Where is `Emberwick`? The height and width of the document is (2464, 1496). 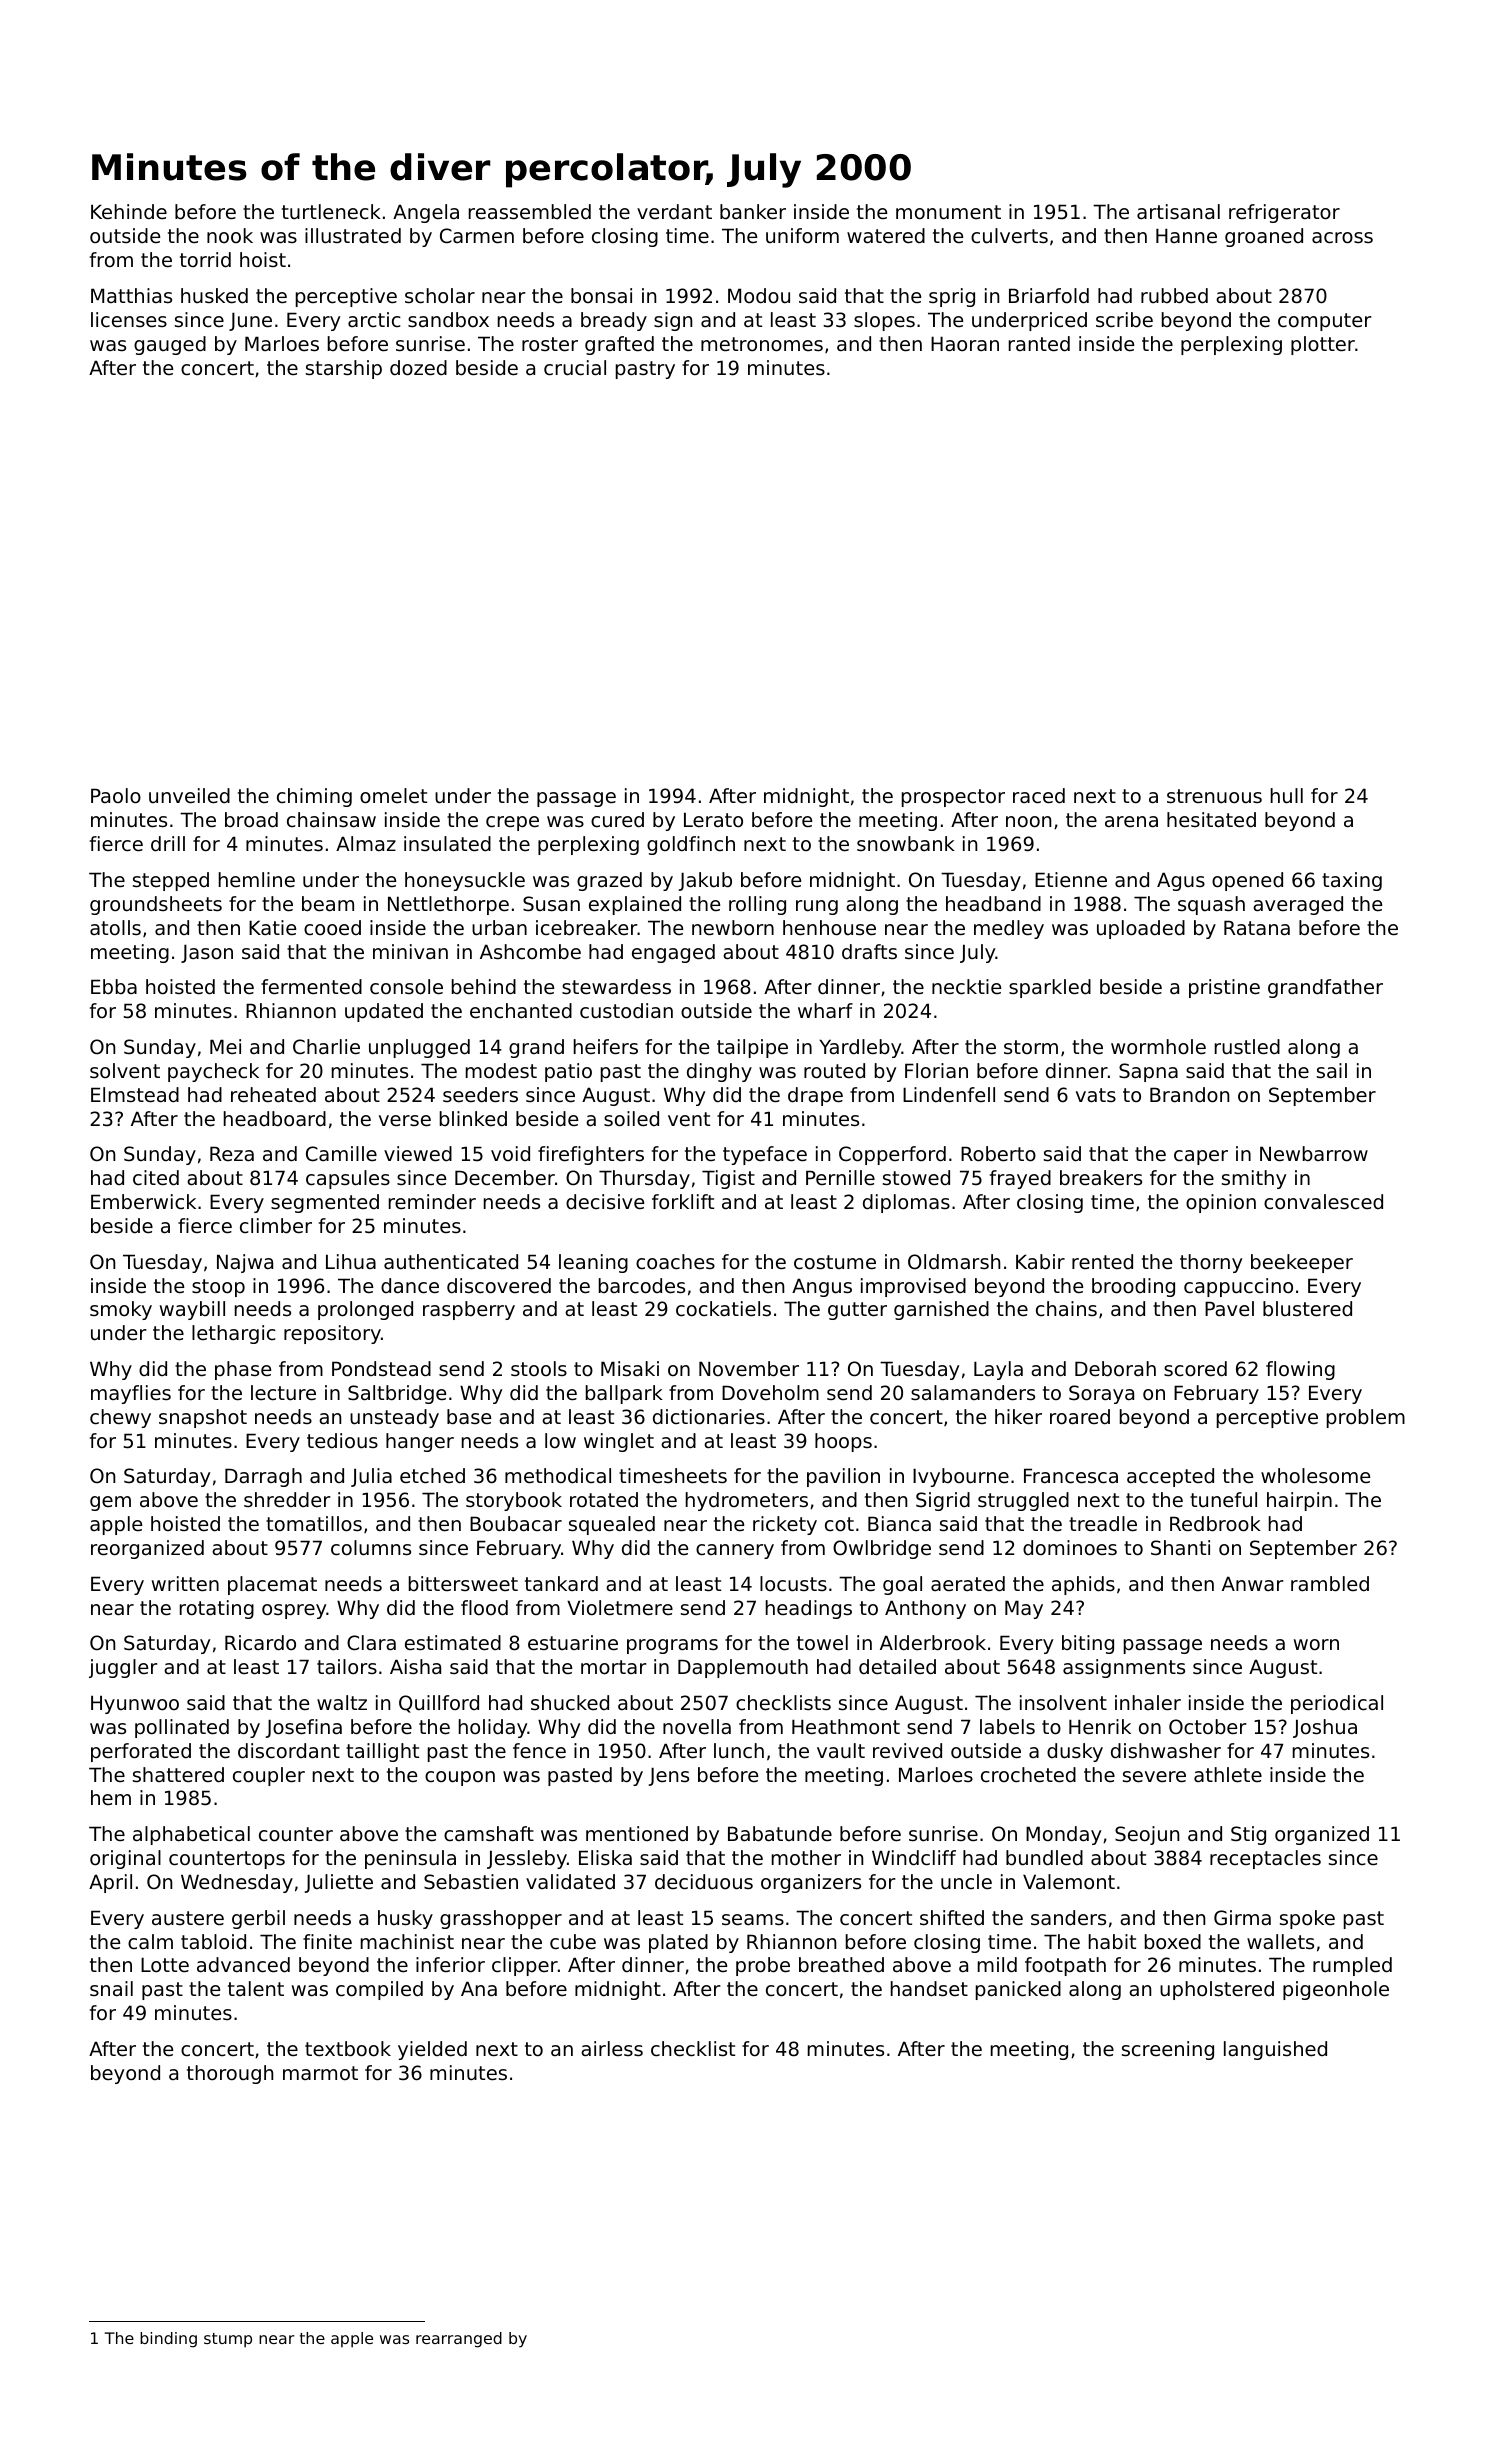
Emberwick is located at coordinates (143, 1202).
